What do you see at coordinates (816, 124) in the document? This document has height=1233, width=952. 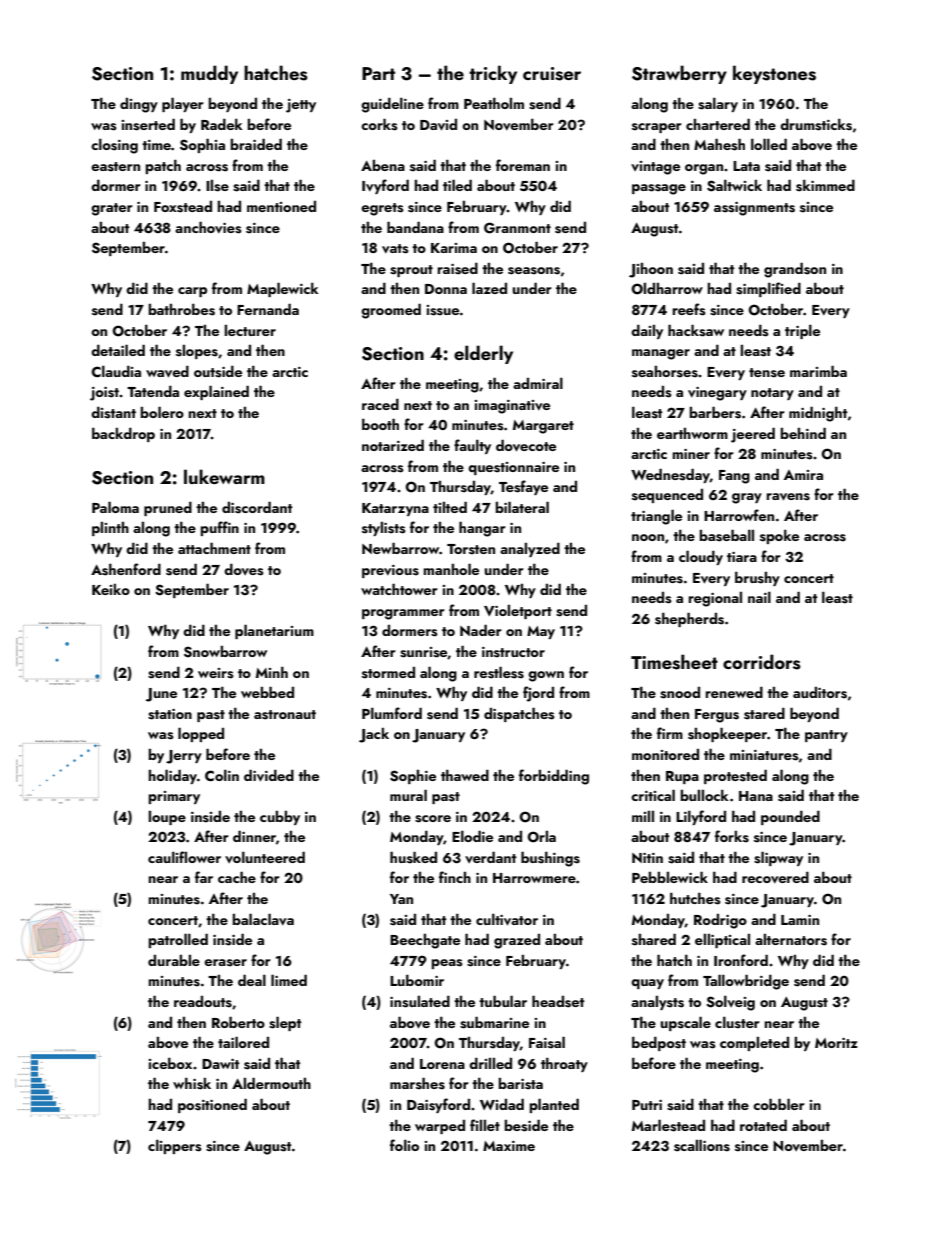 I see `drumsticks` at bounding box center [816, 124].
